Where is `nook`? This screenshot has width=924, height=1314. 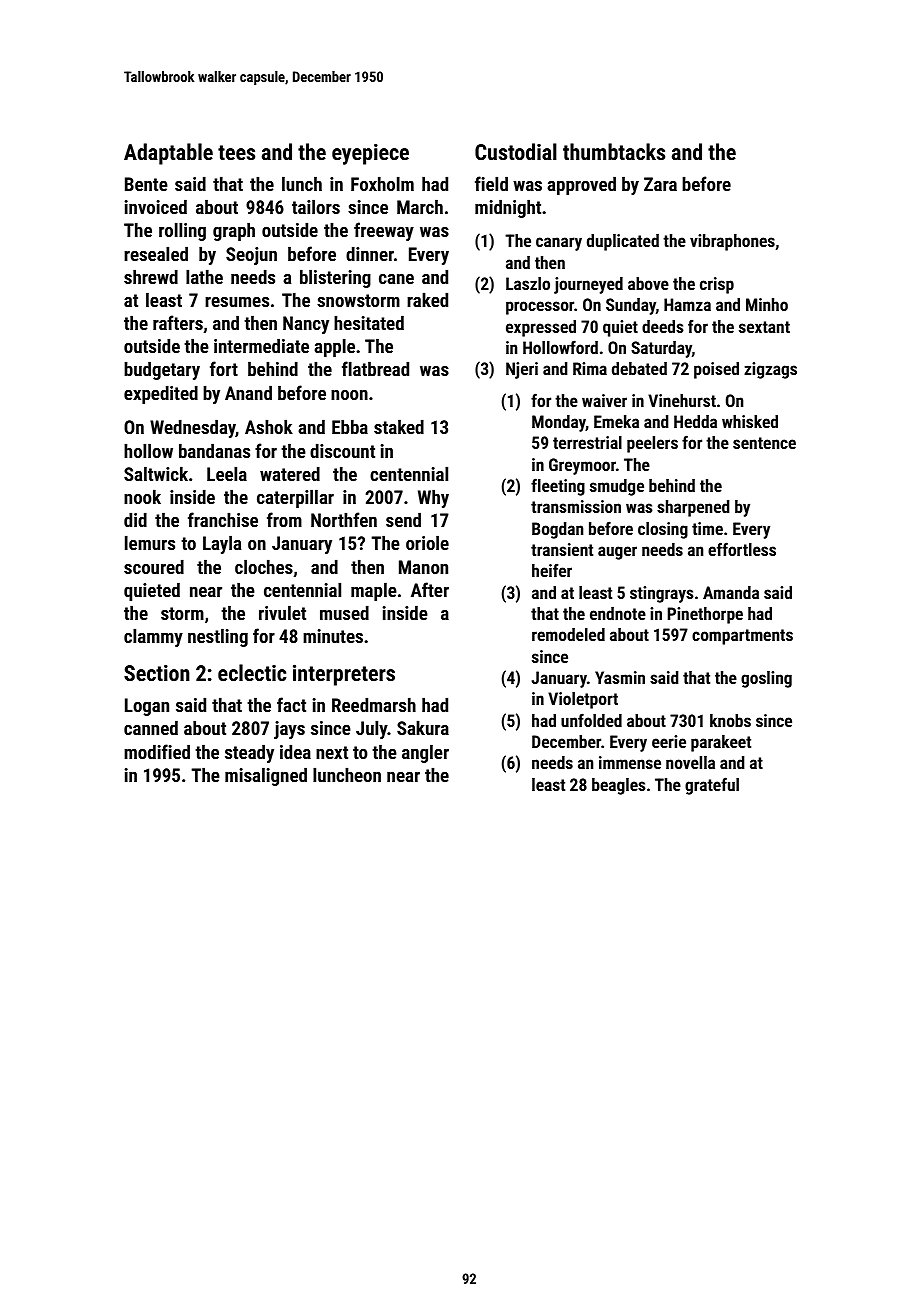
nook is located at coordinates (142, 496).
